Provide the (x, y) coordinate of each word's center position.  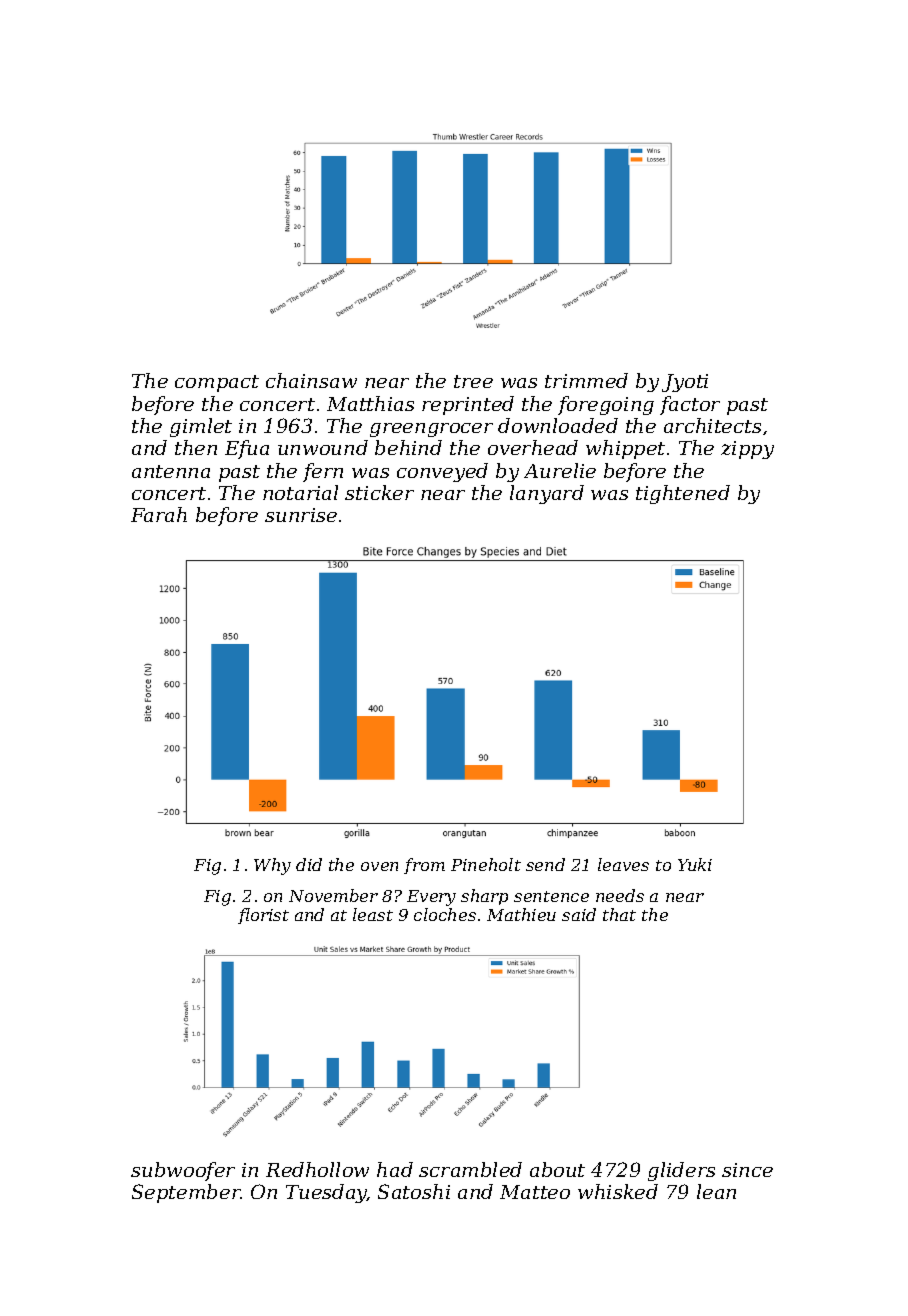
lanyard (547, 494)
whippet (625, 449)
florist (263, 916)
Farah (159, 514)
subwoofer (183, 1171)
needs (620, 895)
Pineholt (486, 864)
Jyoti (685, 383)
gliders (681, 1171)
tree (473, 381)
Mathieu (521, 914)
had (395, 1169)
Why (272, 866)
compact (217, 383)
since (747, 1170)
